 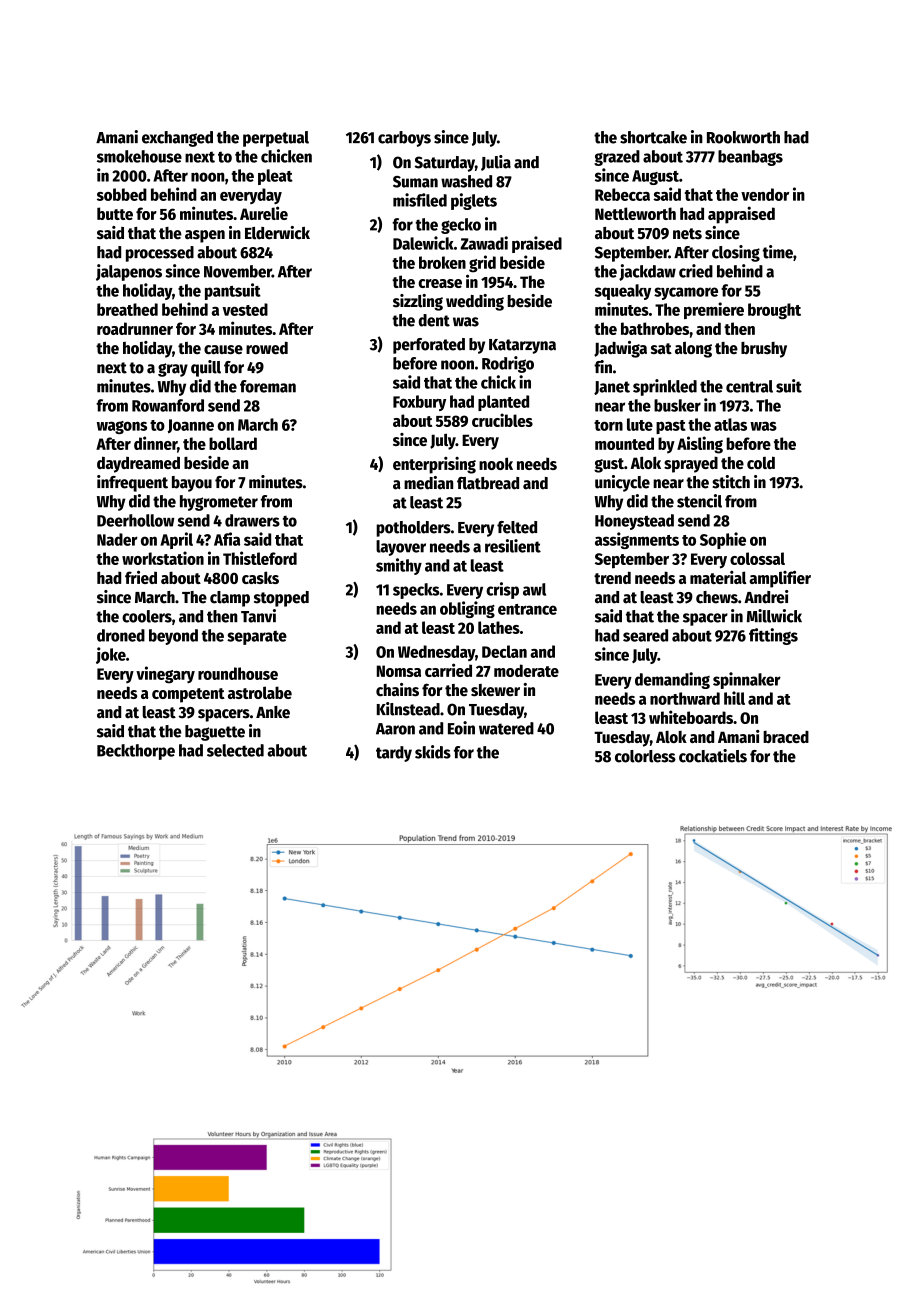 What do you see at coordinates (743, 137) in the document?
I see `Rookworth` at bounding box center [743, 137].
